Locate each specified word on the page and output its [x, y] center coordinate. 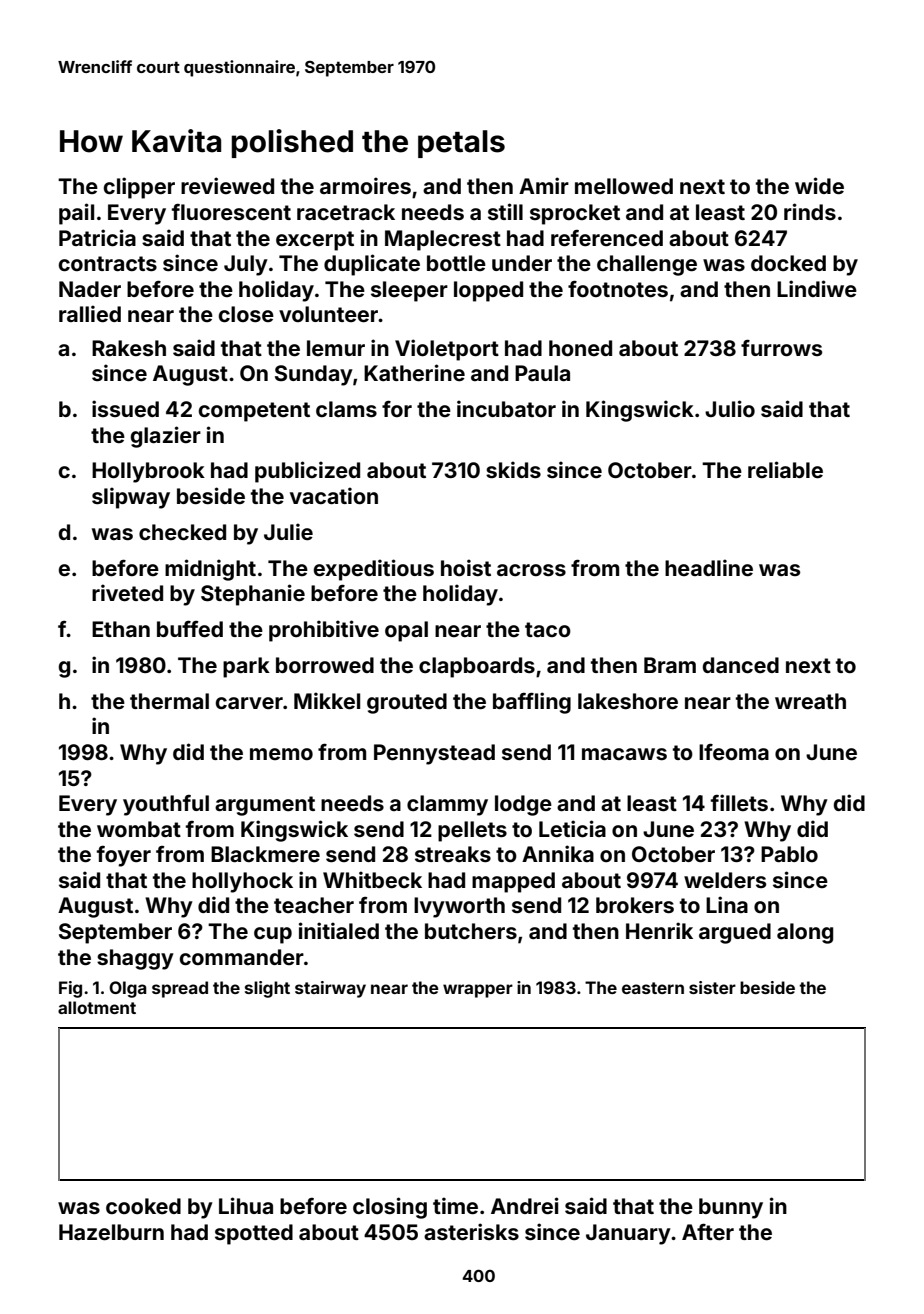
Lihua [246, 1205]
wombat [139, 829]
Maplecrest [443, 240]
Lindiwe [817, 288]
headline [709, 567]
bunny [731, 1208]
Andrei [525, 1205]
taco [548, 629]
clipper [139, 188]
